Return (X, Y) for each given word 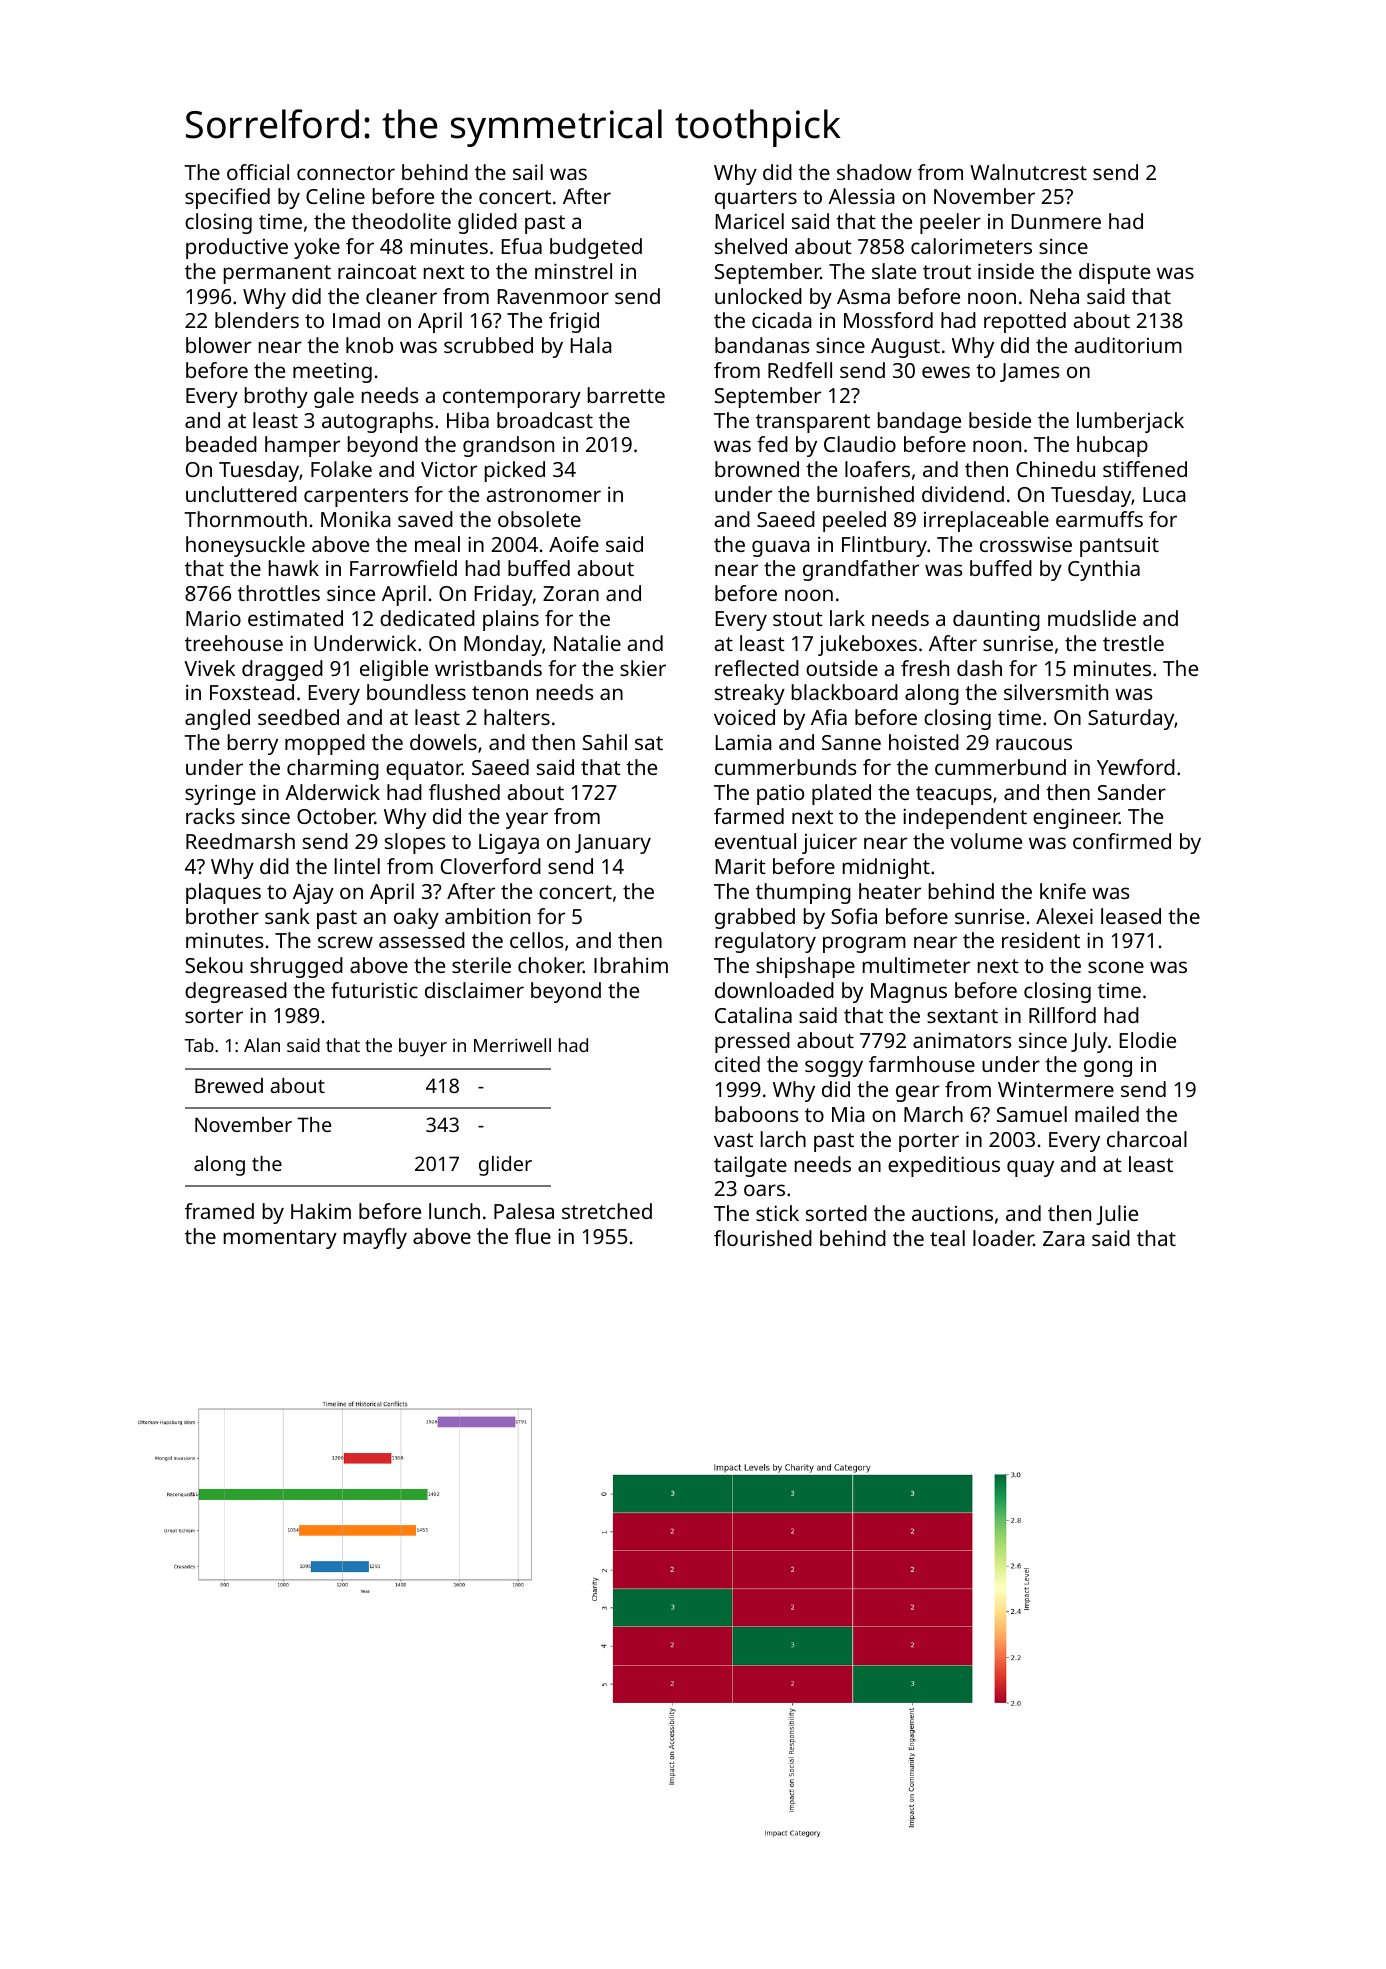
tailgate (750, 1166)
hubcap (1112, 446)
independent (965, 818)
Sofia (854, 916)
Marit (741, 866)
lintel (357, 866)
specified (227, 198)
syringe (220, 794)
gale (334, 397)
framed (219, 1211)
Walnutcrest (1028, 172)
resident (1041, 940)
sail (528, 172)
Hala (591, 345)
